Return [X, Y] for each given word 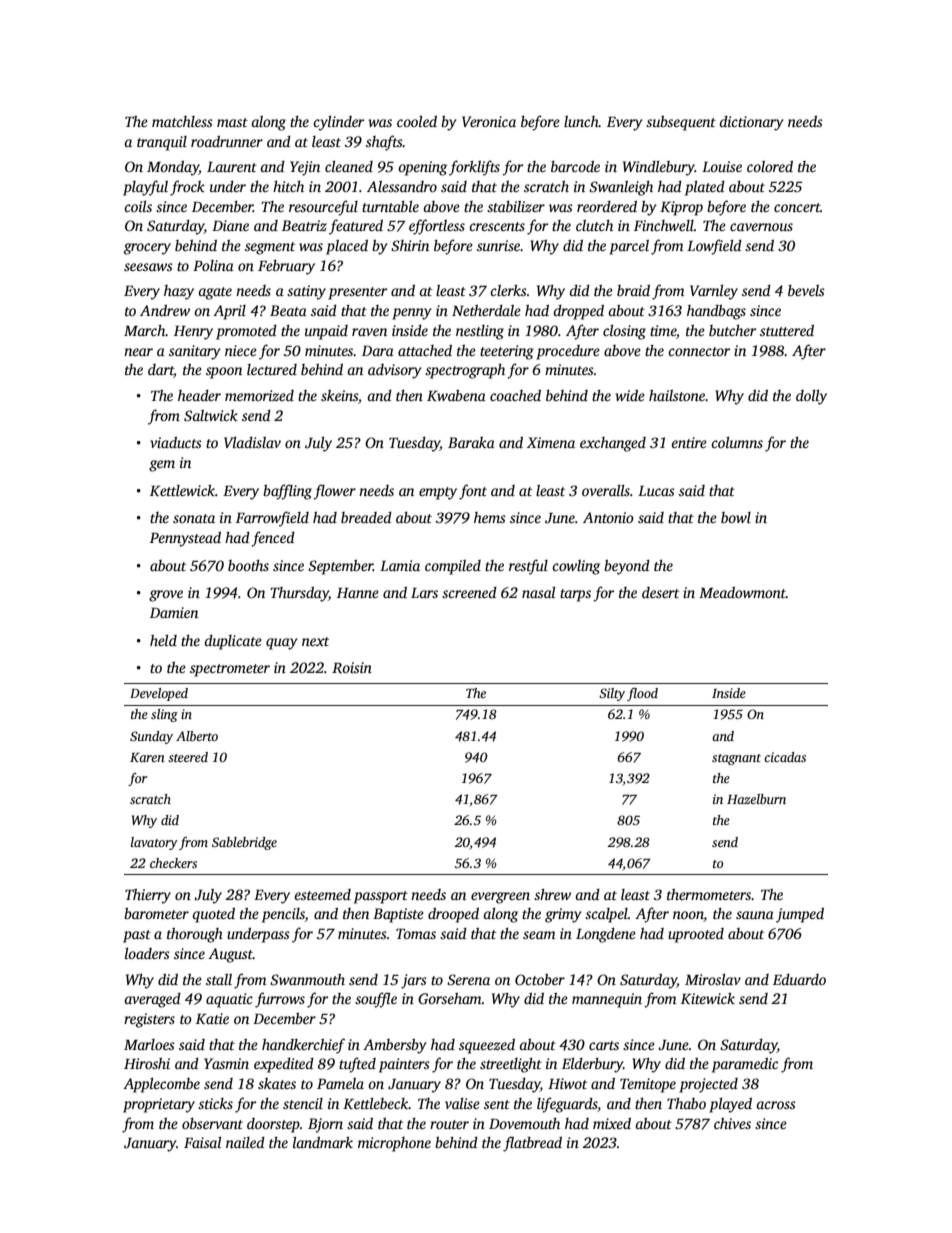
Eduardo [799, 979]
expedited [284, 1065]
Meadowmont [742, 592]
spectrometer [230, 670]
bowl [736, 517]
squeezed [487, 1046]
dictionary [751, 123]
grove [166, 596]
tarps [575, 595]
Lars [424, 593]
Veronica [489, 121]
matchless [182, 121]
